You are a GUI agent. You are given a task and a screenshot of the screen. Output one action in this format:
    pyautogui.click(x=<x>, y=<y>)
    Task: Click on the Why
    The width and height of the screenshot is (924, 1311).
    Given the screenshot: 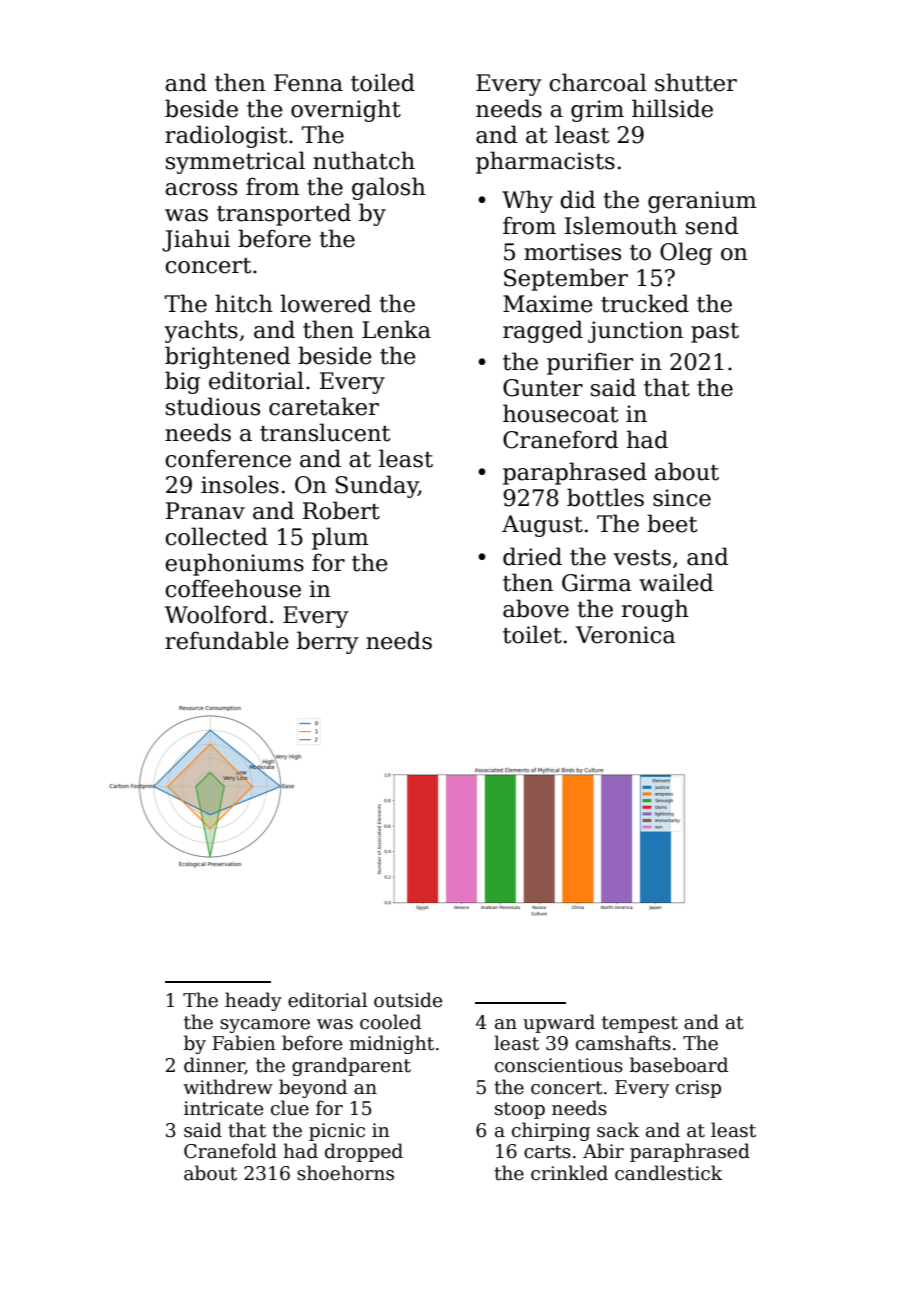 What is the action you would take?
    pyautogui.click(x=527, y=201)
